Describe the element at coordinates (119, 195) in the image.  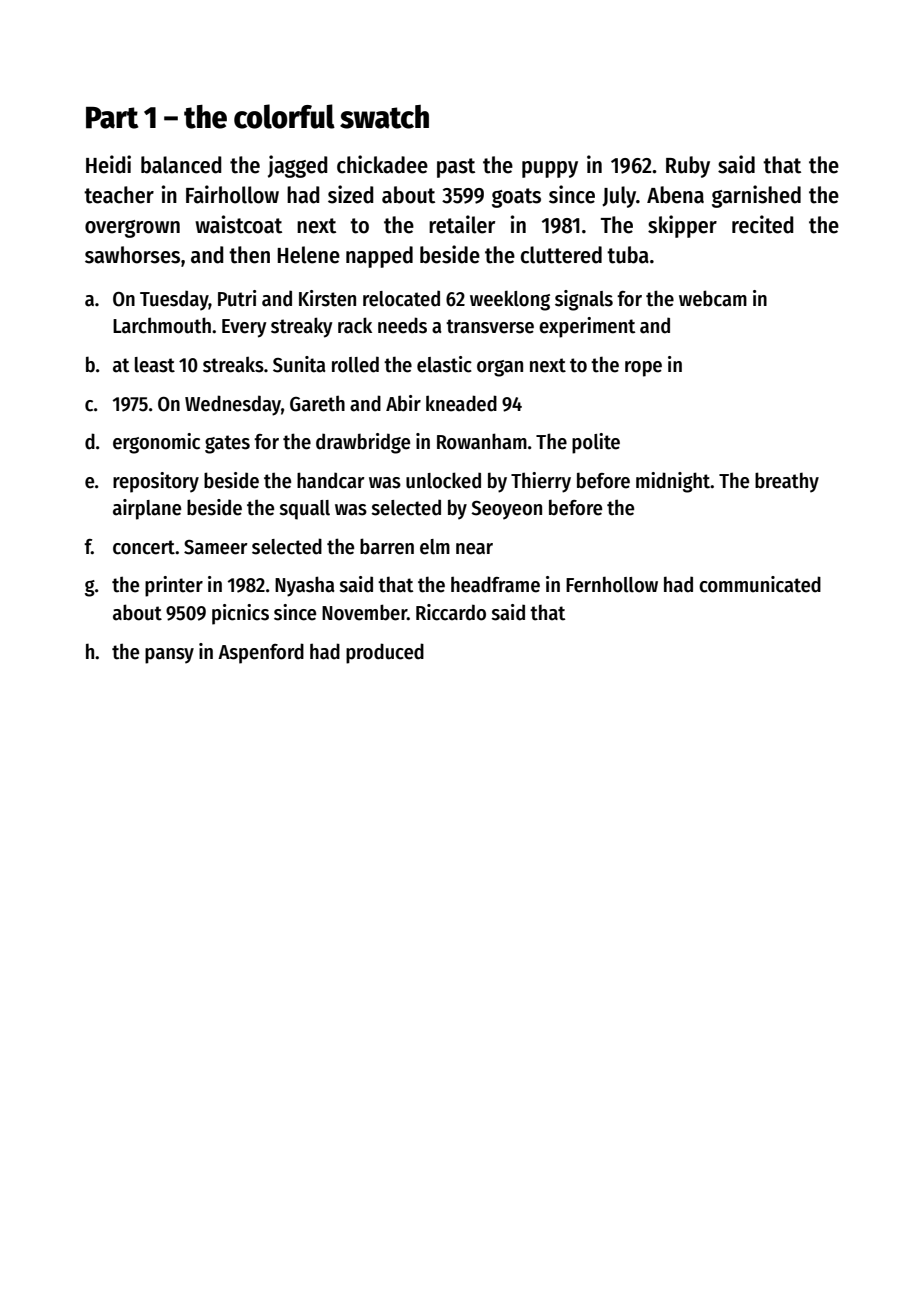
I see `teacher` at that location.
